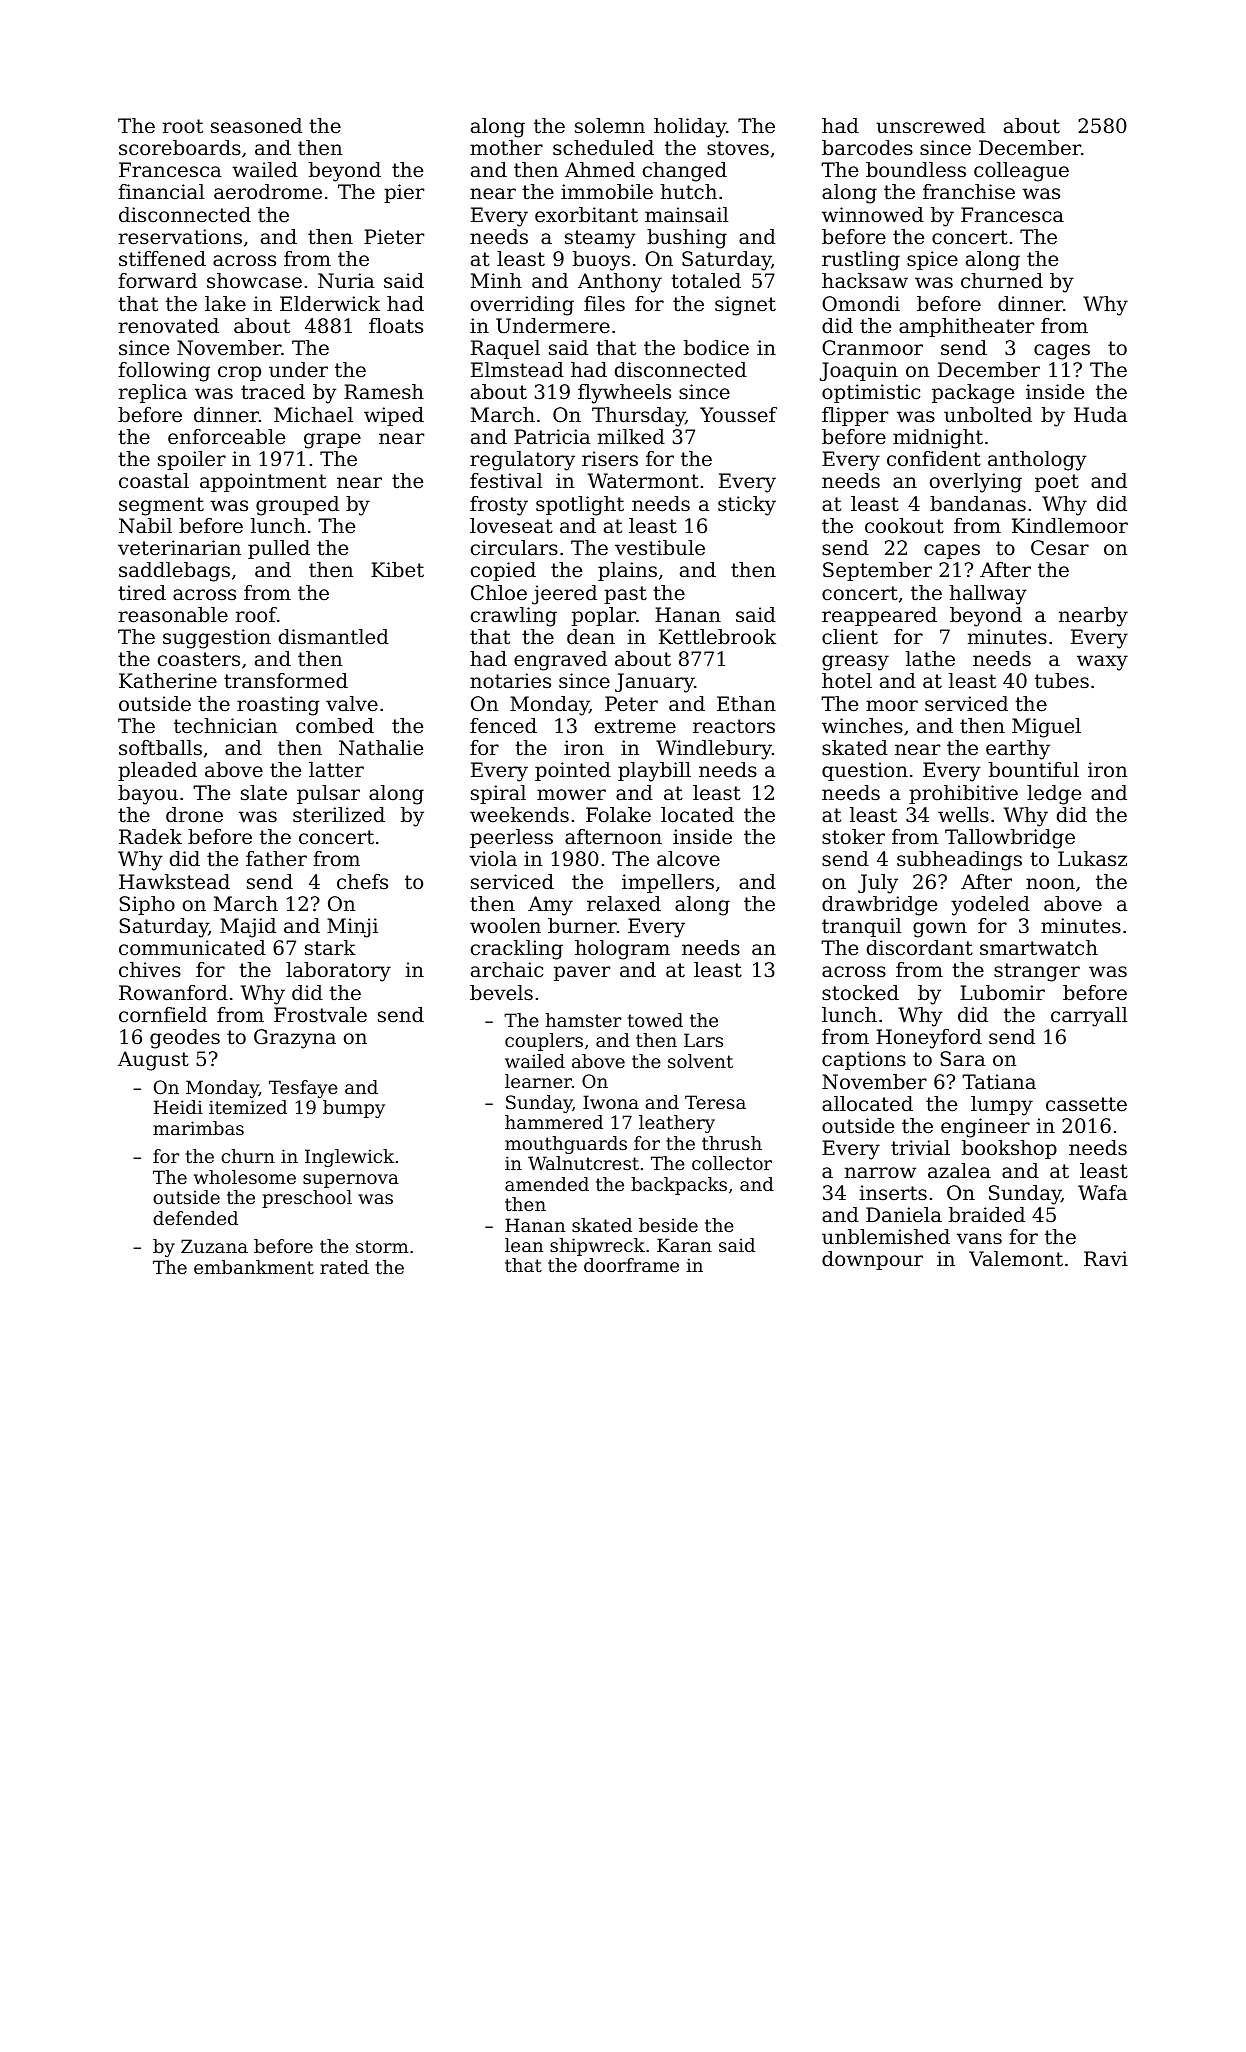  Describe the element at coordinates (161, 192) in the document. I see `financial` at that location.
